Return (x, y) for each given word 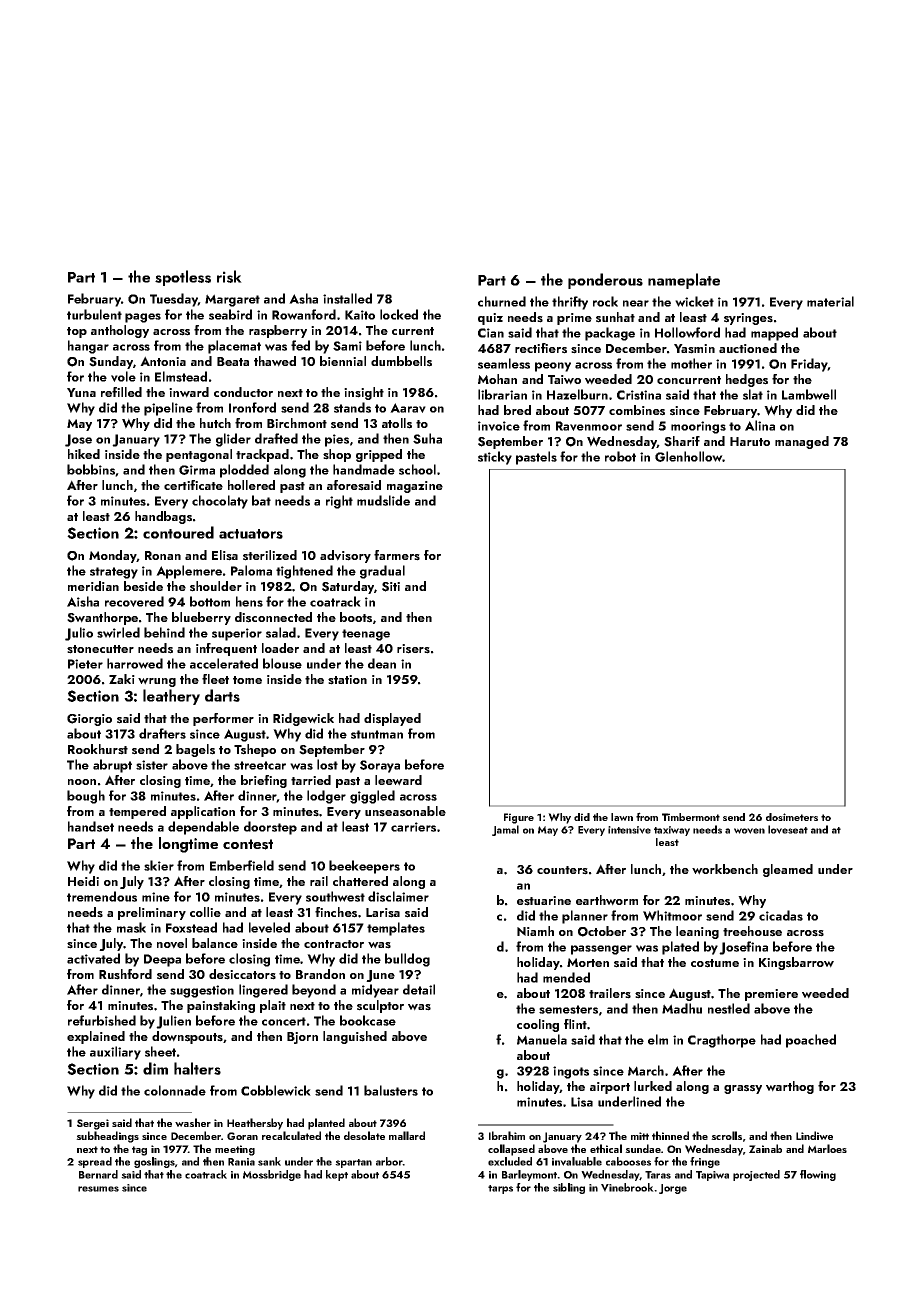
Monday (113, 556)
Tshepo (255, 750)
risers (413, 649)
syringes (748, 319)
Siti (391, 587)
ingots (571, 1072)
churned (502, 301)
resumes (98, 1189)
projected (756, 1175)
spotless (183, 278)
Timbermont (691, 817)
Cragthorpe (722, 1041)
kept (337, 1175)
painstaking (221, 1006)
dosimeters (792, 817)
